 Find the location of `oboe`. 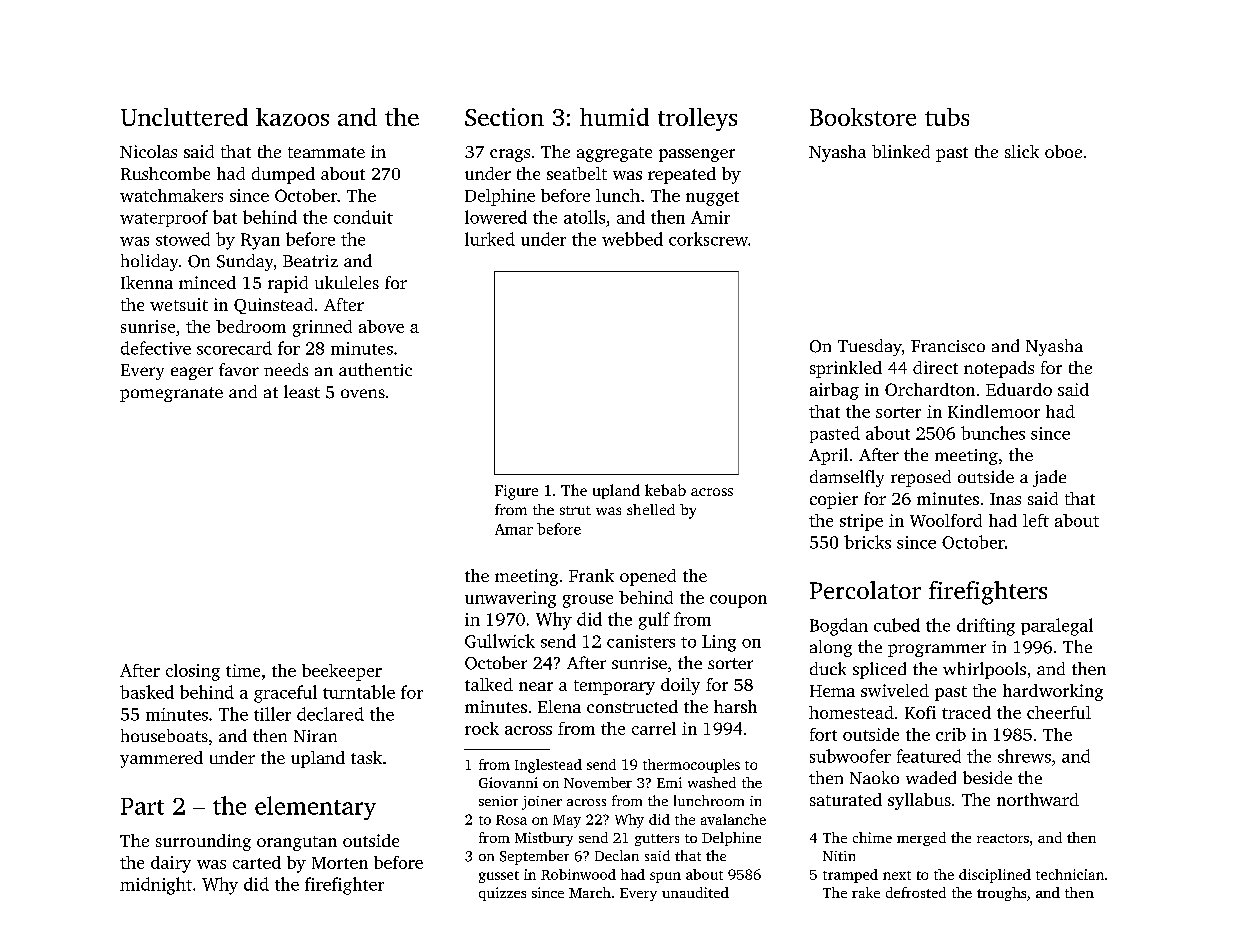

oboe is located at coordinates (1063, 151).
